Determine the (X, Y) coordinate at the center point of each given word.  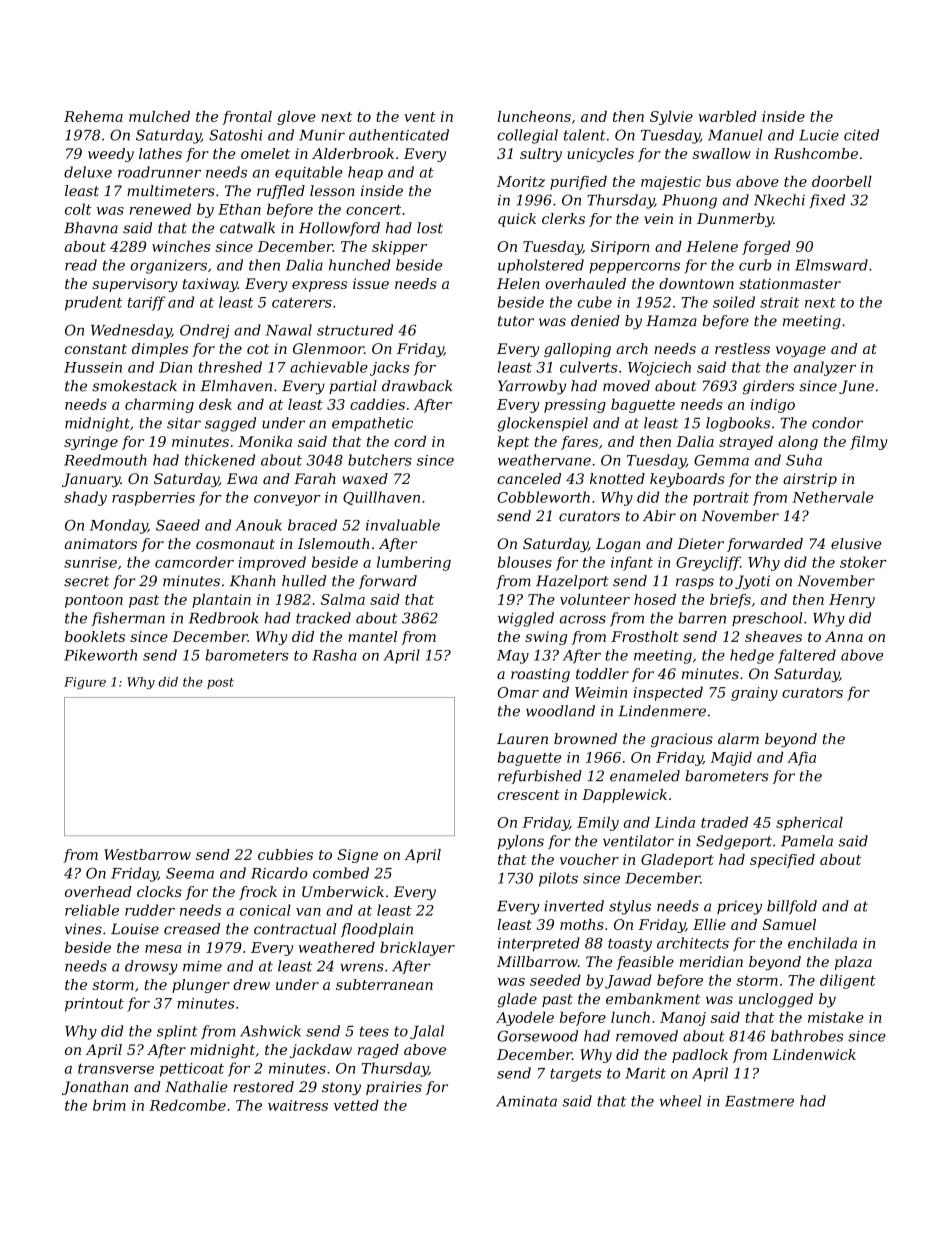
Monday (119, 526)
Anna (844, 636)
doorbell (842, 181)
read (81, 265)
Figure (85, 683)
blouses (525, 562)
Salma (343, 599)
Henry (852, 601)
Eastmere (759, 1101)
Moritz (521, 181)
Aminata (526, 1101)
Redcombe (187, 1105)
